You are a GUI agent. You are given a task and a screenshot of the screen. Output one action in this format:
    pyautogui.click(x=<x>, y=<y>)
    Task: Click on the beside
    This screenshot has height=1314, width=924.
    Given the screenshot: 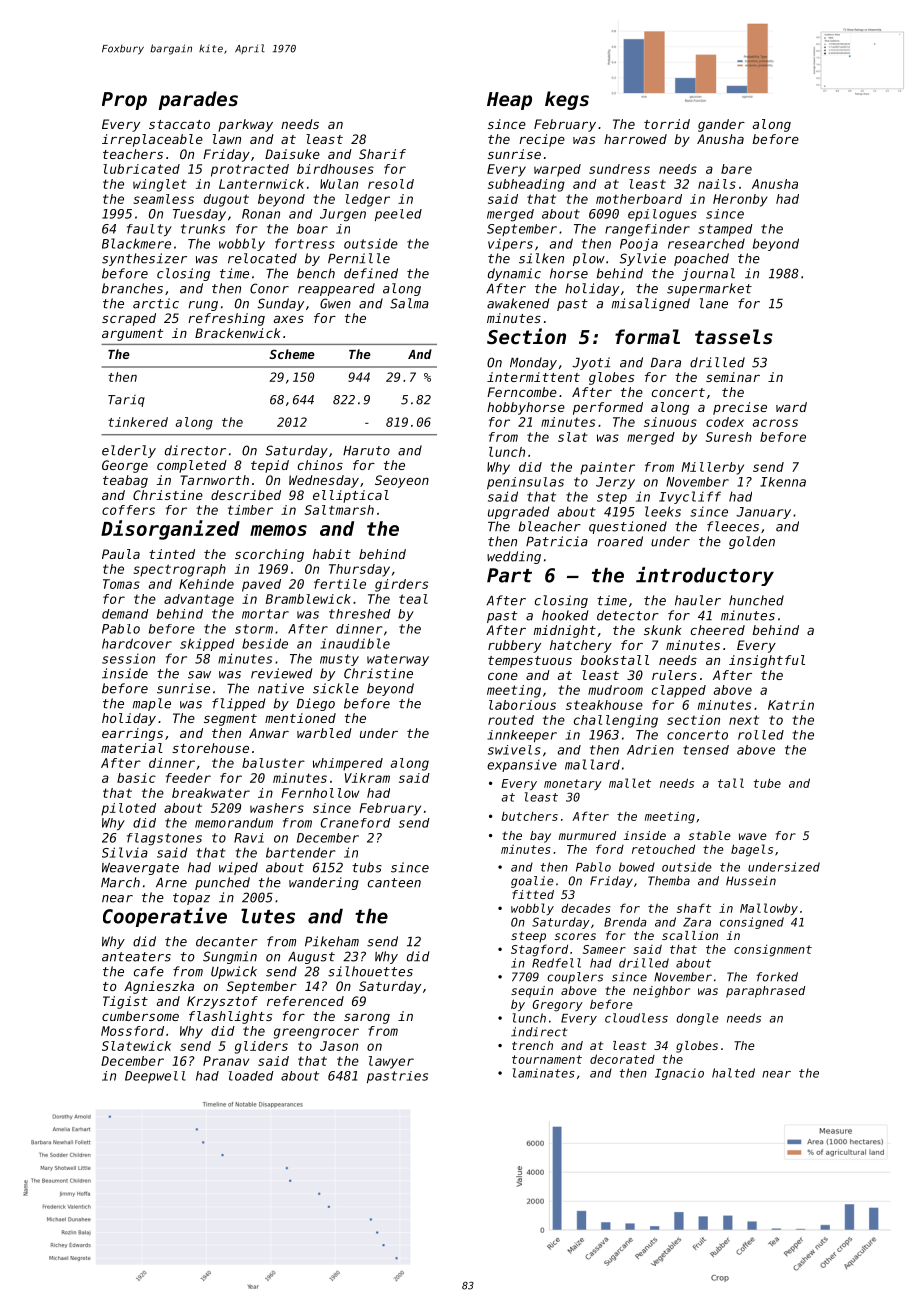 What is the action you would take?
    pyautogui.click(x=265, y=643)
